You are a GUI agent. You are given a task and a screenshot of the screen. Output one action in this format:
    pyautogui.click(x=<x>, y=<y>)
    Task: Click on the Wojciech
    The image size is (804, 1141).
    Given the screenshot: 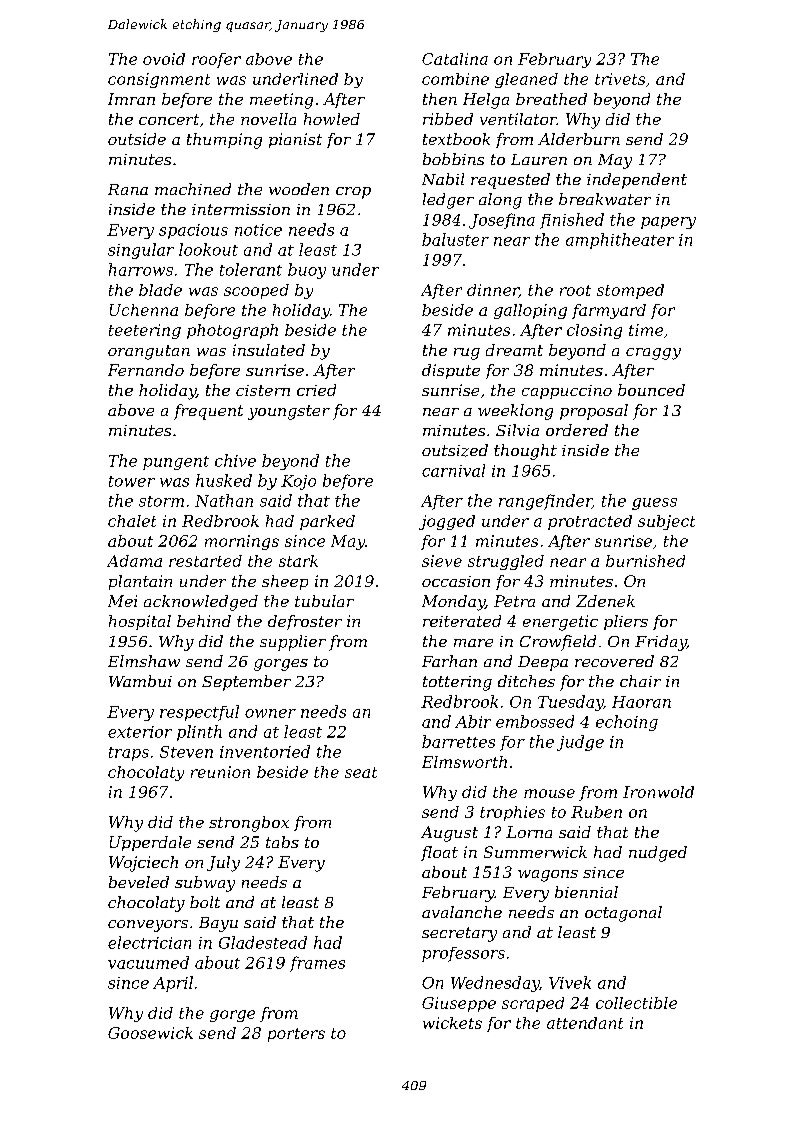 What is the action you would take?
    pyautogui.click(x=143, y=864)
